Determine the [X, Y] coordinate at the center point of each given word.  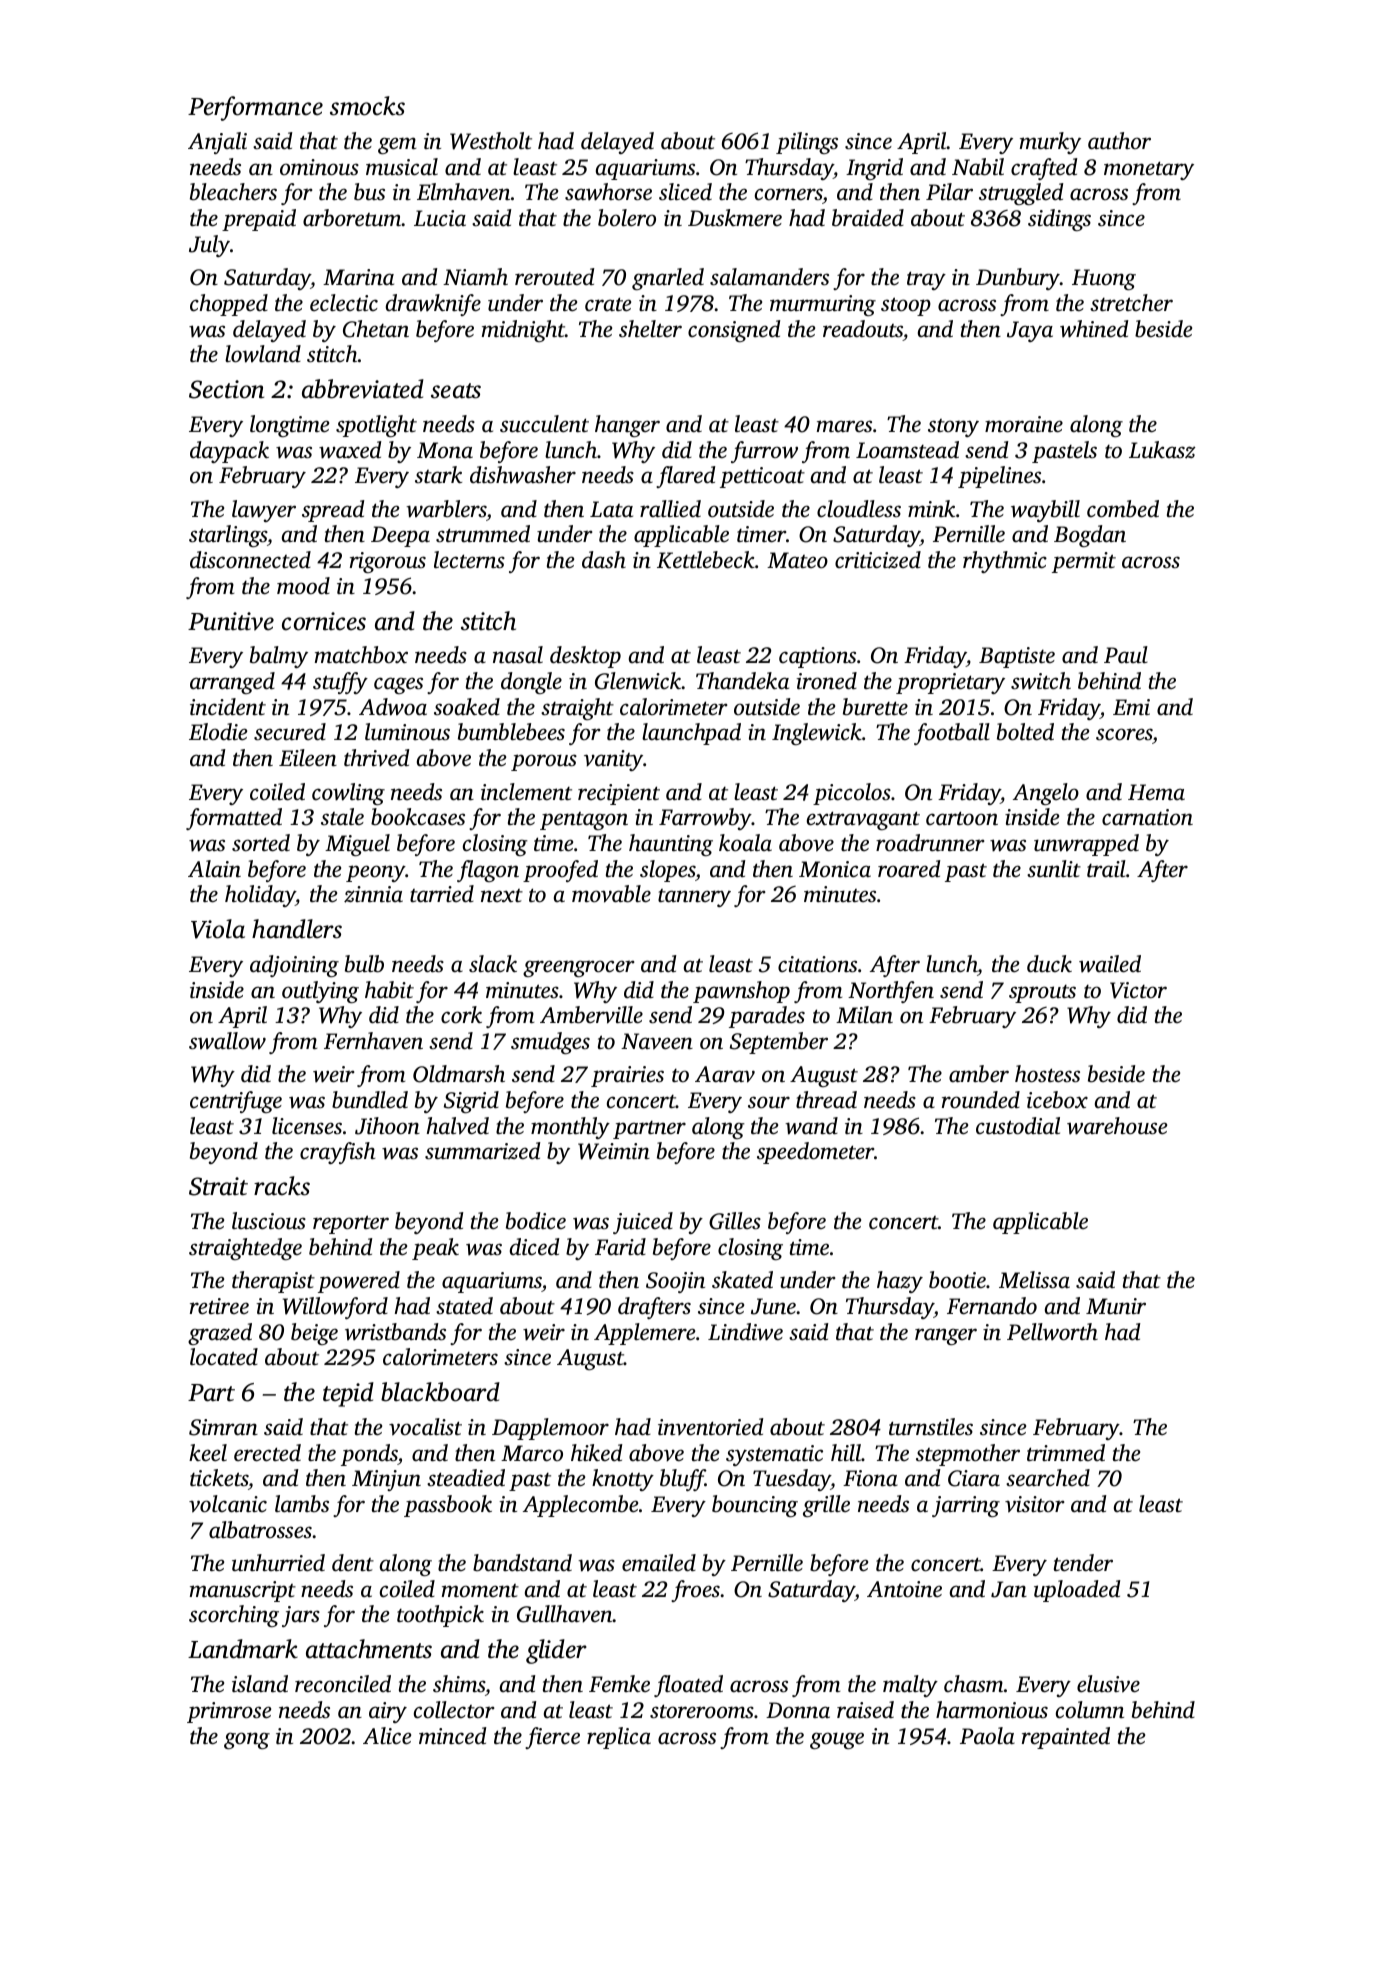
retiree [219, 1306]
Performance [255, 108]
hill [846, 1452]
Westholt [491, 141]
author [1119, 141]
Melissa [1034, 1280]
